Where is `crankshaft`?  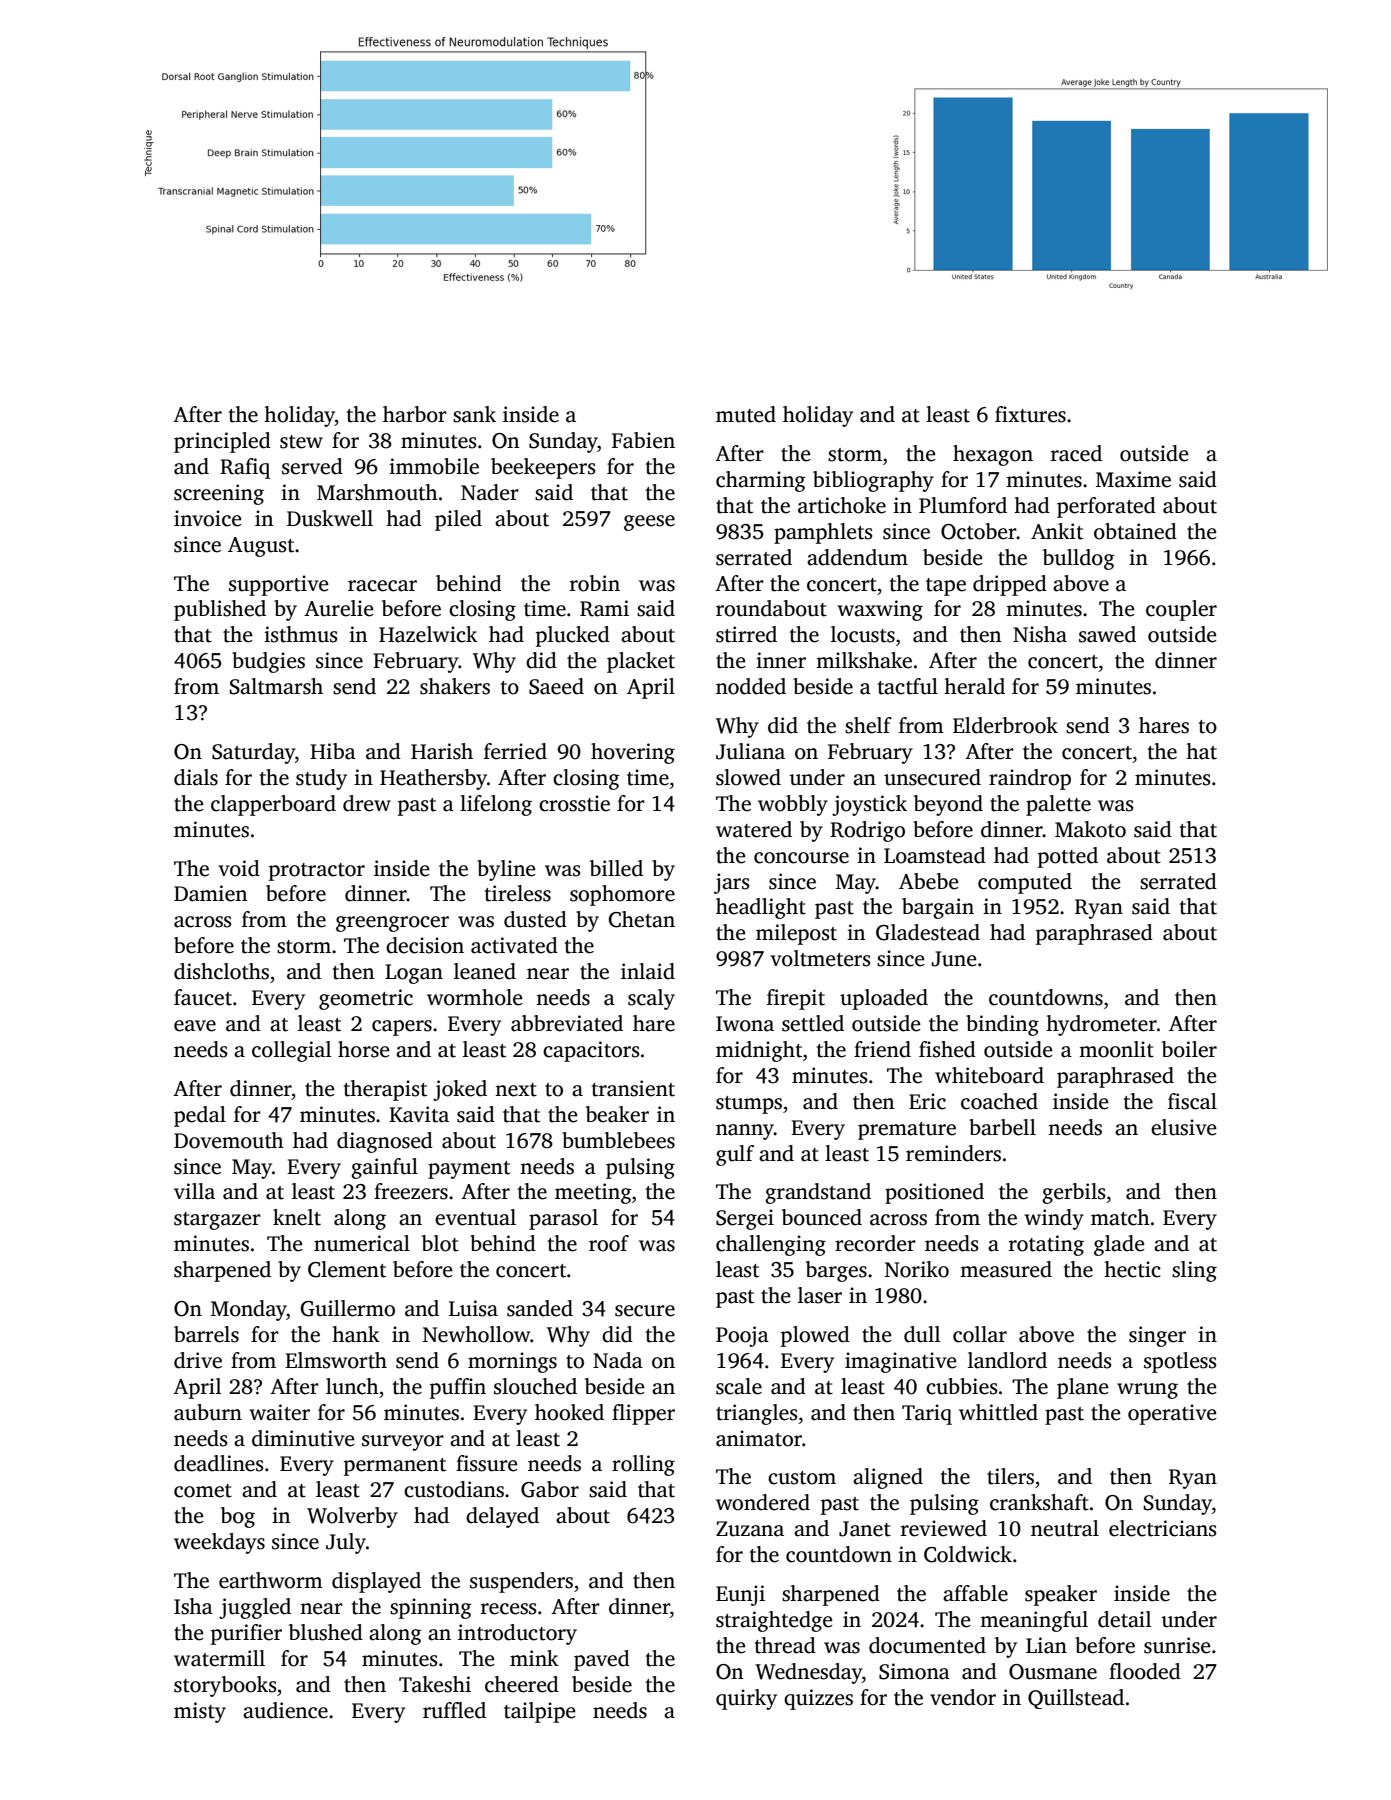
crankshaft is located at coordinates (1039, 1502).
